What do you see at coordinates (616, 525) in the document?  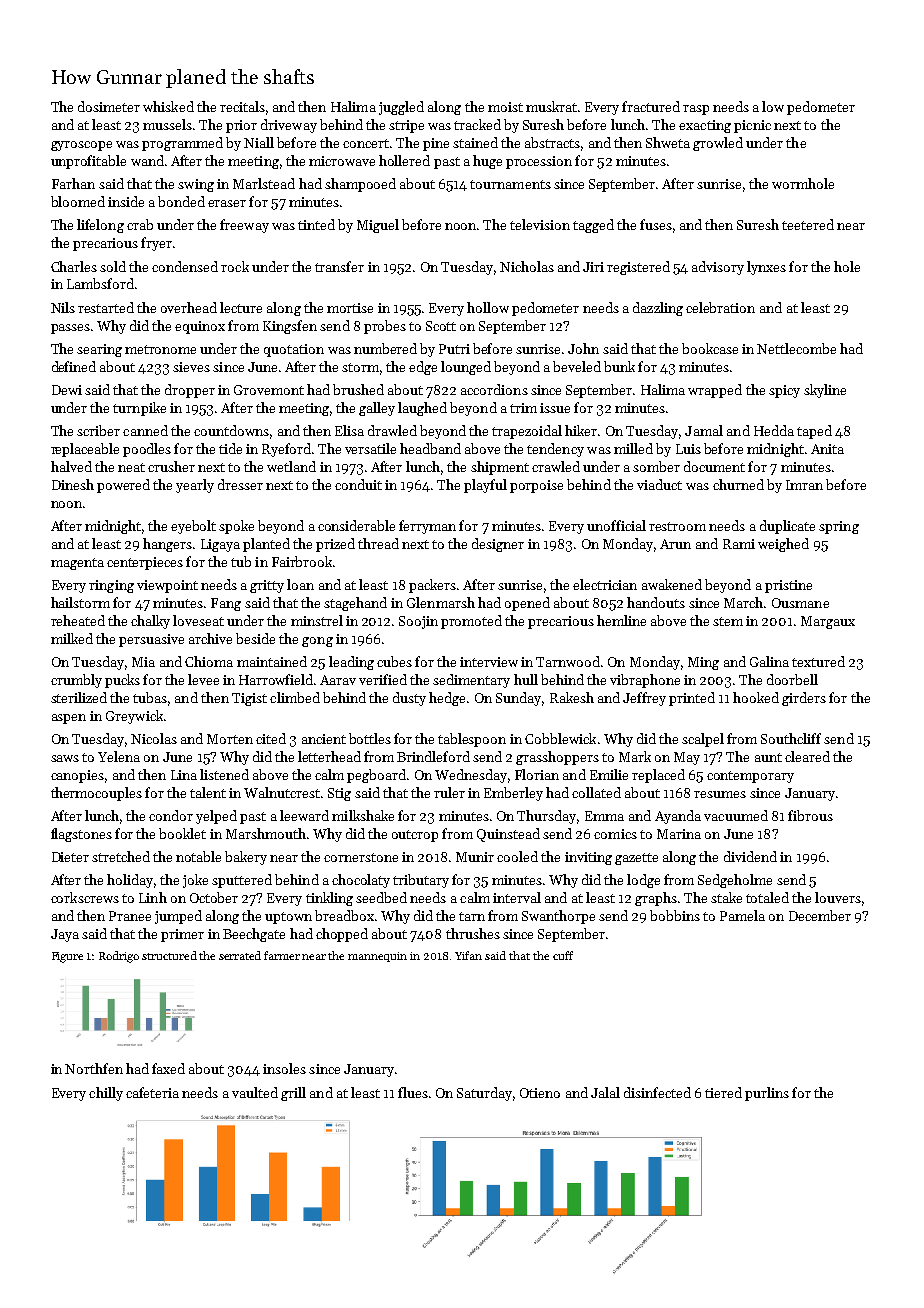 I see `unofficial` at bounding box center [616, 525].
